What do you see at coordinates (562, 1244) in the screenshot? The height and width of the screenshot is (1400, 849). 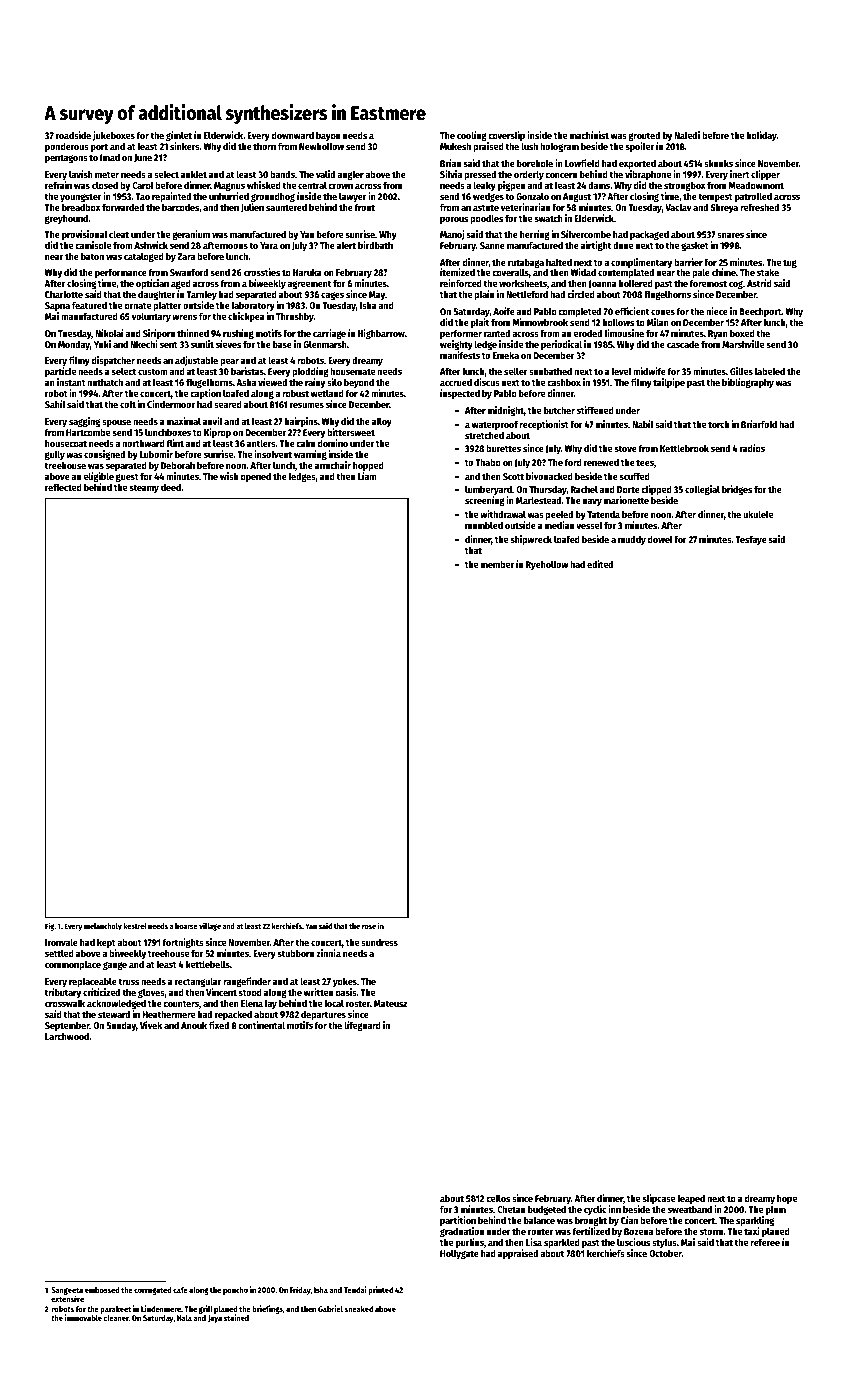 I see `sparkled` at bounding box center [562, 1244].
